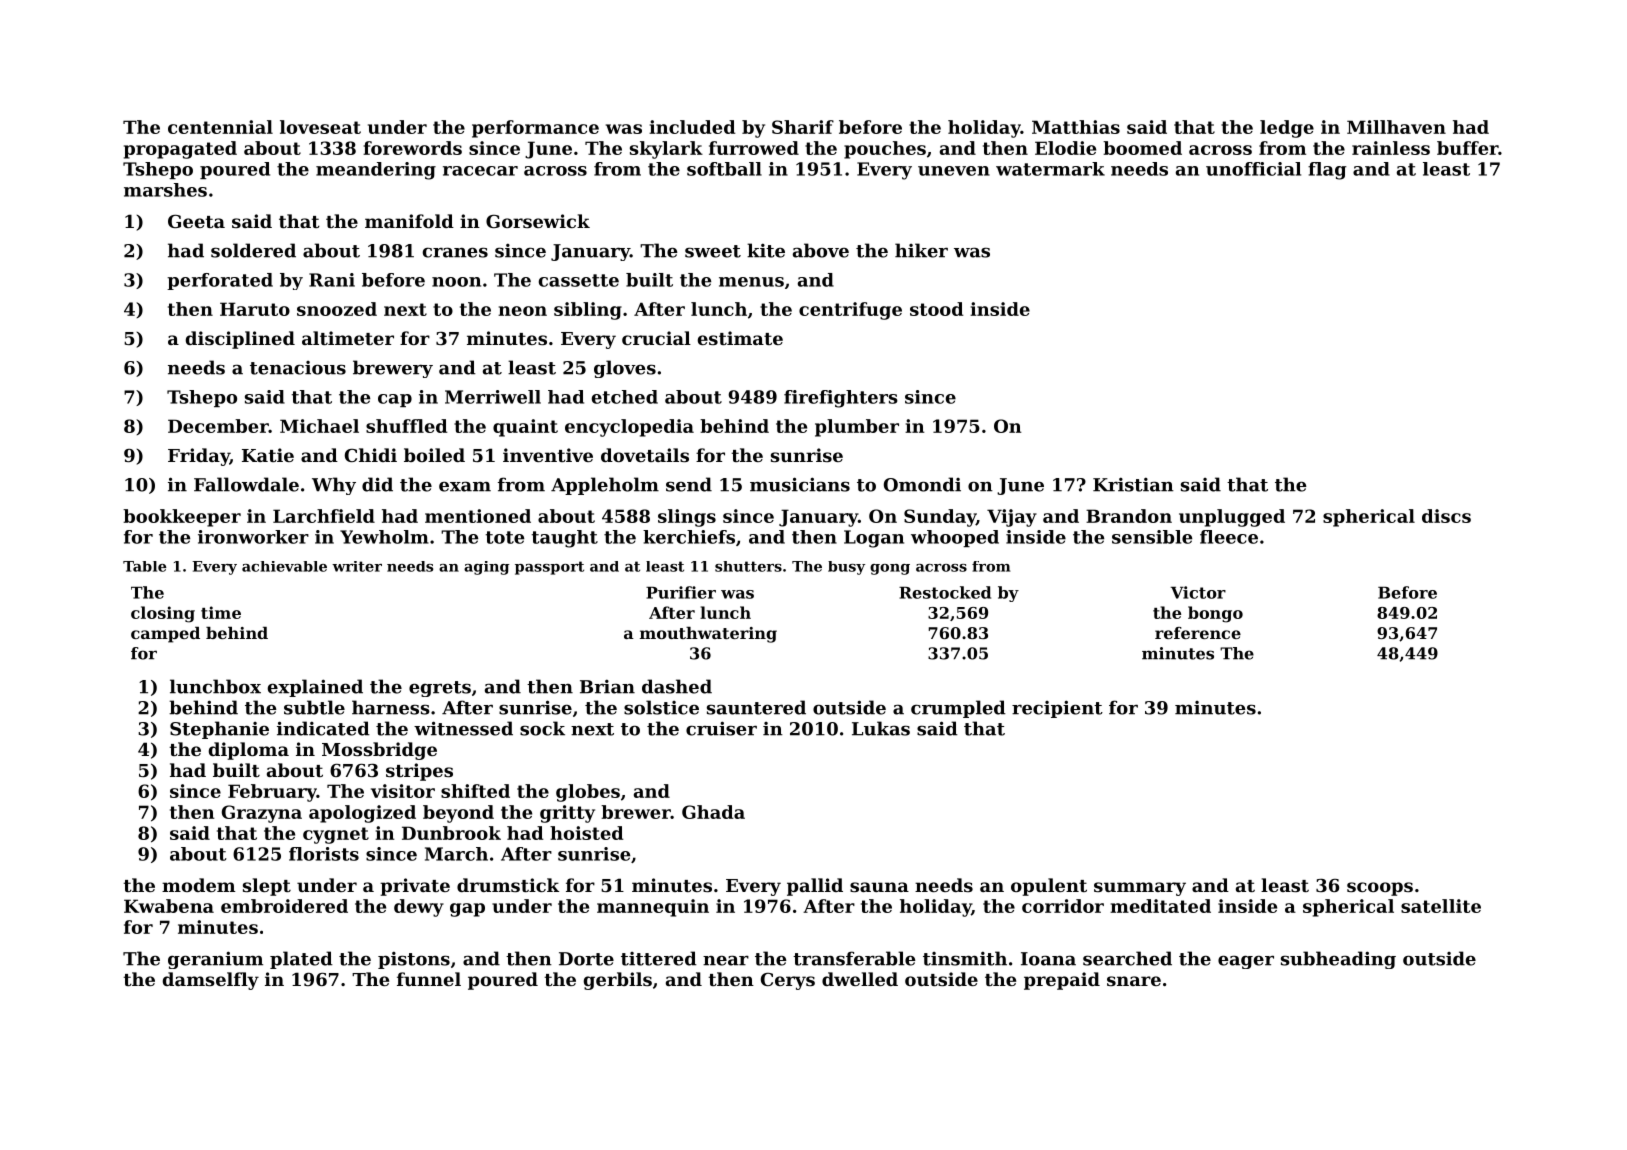  What do you see at coordinates (434, 455) in the screenshot?
I see `boiled` at bounding box center [434, 455].
